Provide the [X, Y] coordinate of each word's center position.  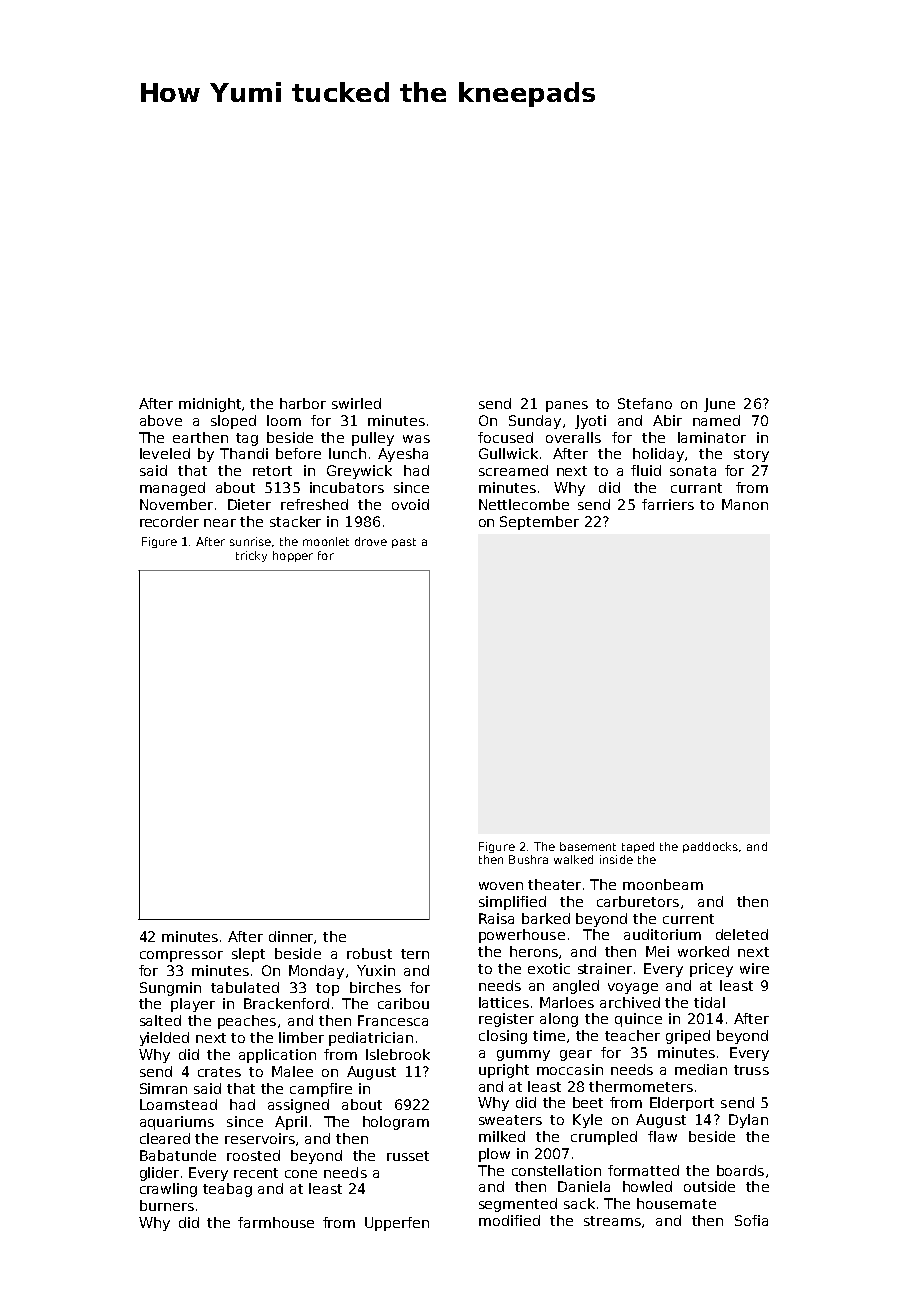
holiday [658, 455]
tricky [251, 556]
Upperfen [397, 1224]
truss [751, 1070]
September [539, 523]
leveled [165, 453]
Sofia [751, 1220]
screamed [513, 470]
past [404, 543]
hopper [293, 556]
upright [504, 1071]
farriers [668, 504]
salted [160, 1020]
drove [371, 541]
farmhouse [276, 1222]
